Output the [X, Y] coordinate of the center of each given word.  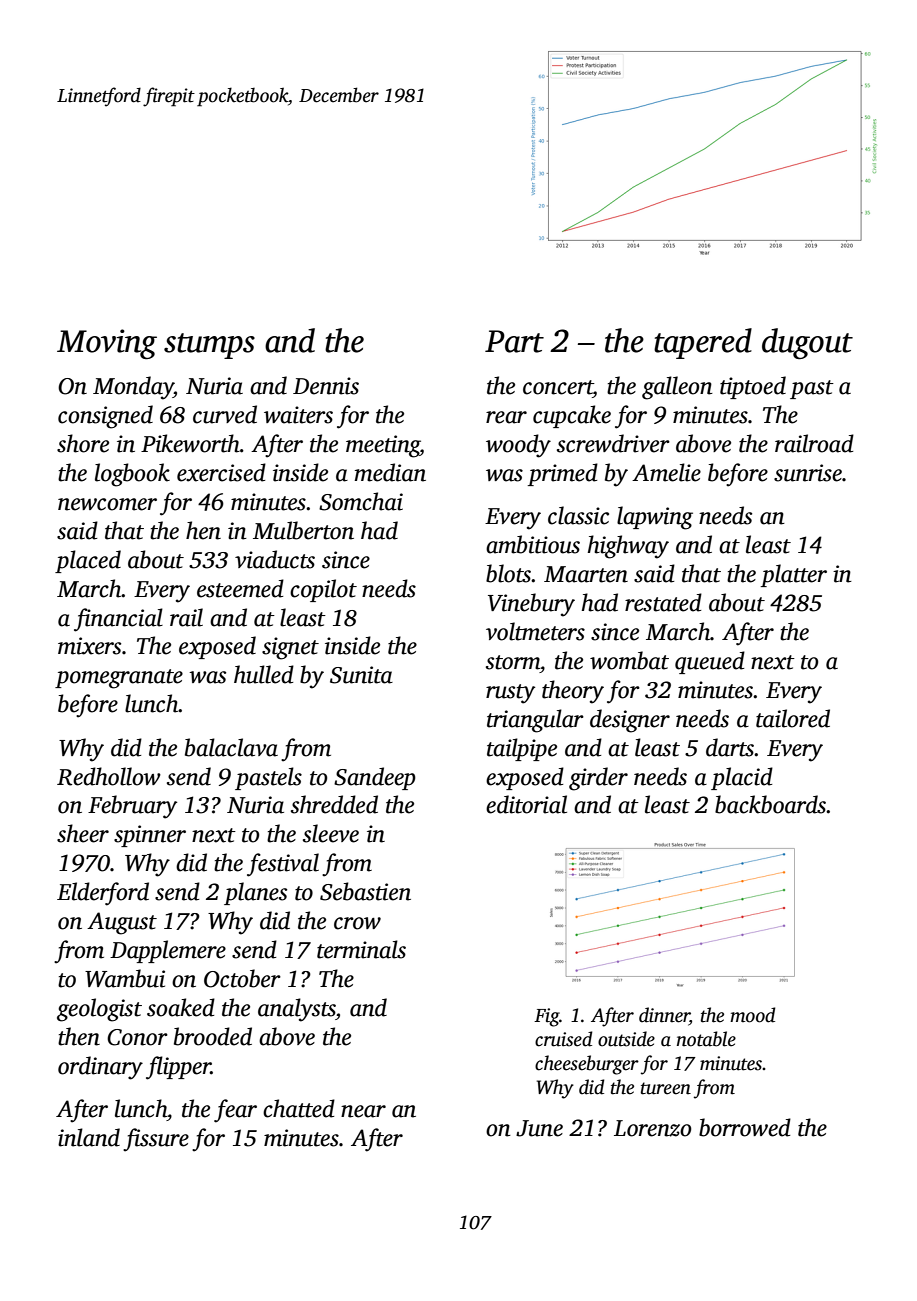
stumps [209, 346]
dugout [807, 343]
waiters [298, 415]
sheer [83, 833]
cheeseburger [587, 1065]
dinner [664, 1016]
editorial [526, 804]
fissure [156, 1140]
